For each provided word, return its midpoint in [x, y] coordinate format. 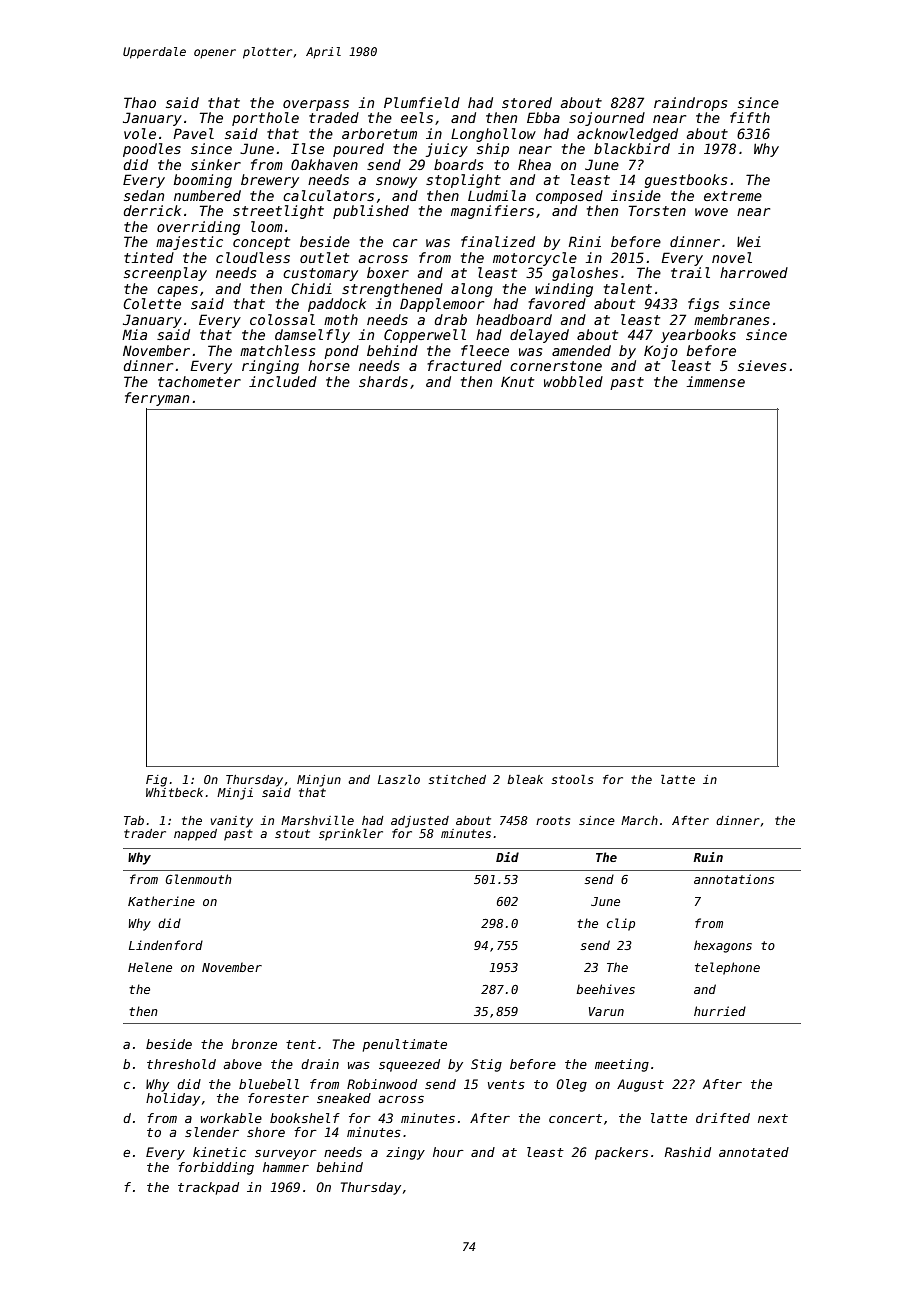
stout [292, 833]
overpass [316, 105]
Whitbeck [174, 792]
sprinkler [351, 835]
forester [278, 1098]
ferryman [157, 399]
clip [621, 924]
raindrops [690, 104]
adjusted [420, 822]
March [639, 820]
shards [383, 381]
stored [527, 102]
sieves [762, 365]
